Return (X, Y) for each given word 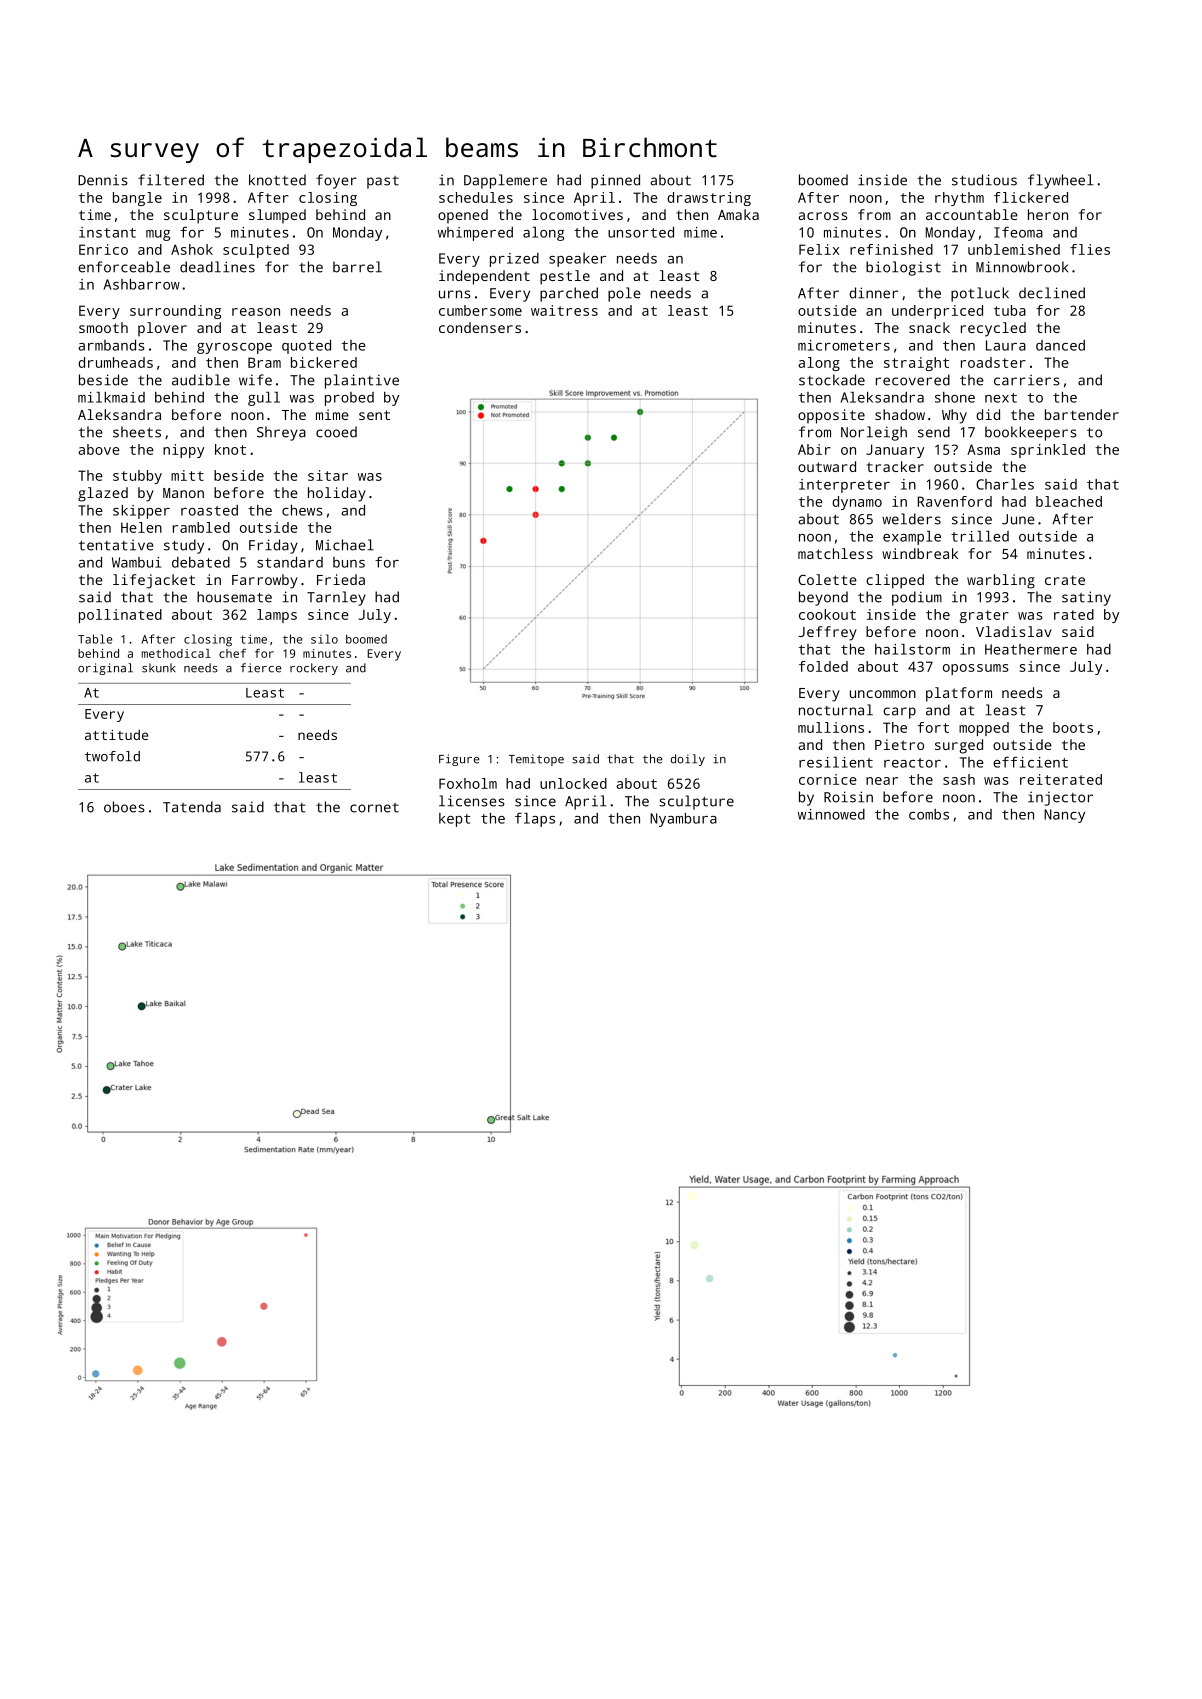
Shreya (281, 433)
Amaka (738, 214)
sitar (328, 475)
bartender (1082, 414)
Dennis (103, 180)
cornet (374, 808)
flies (1090, 249)
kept (455, 820)
